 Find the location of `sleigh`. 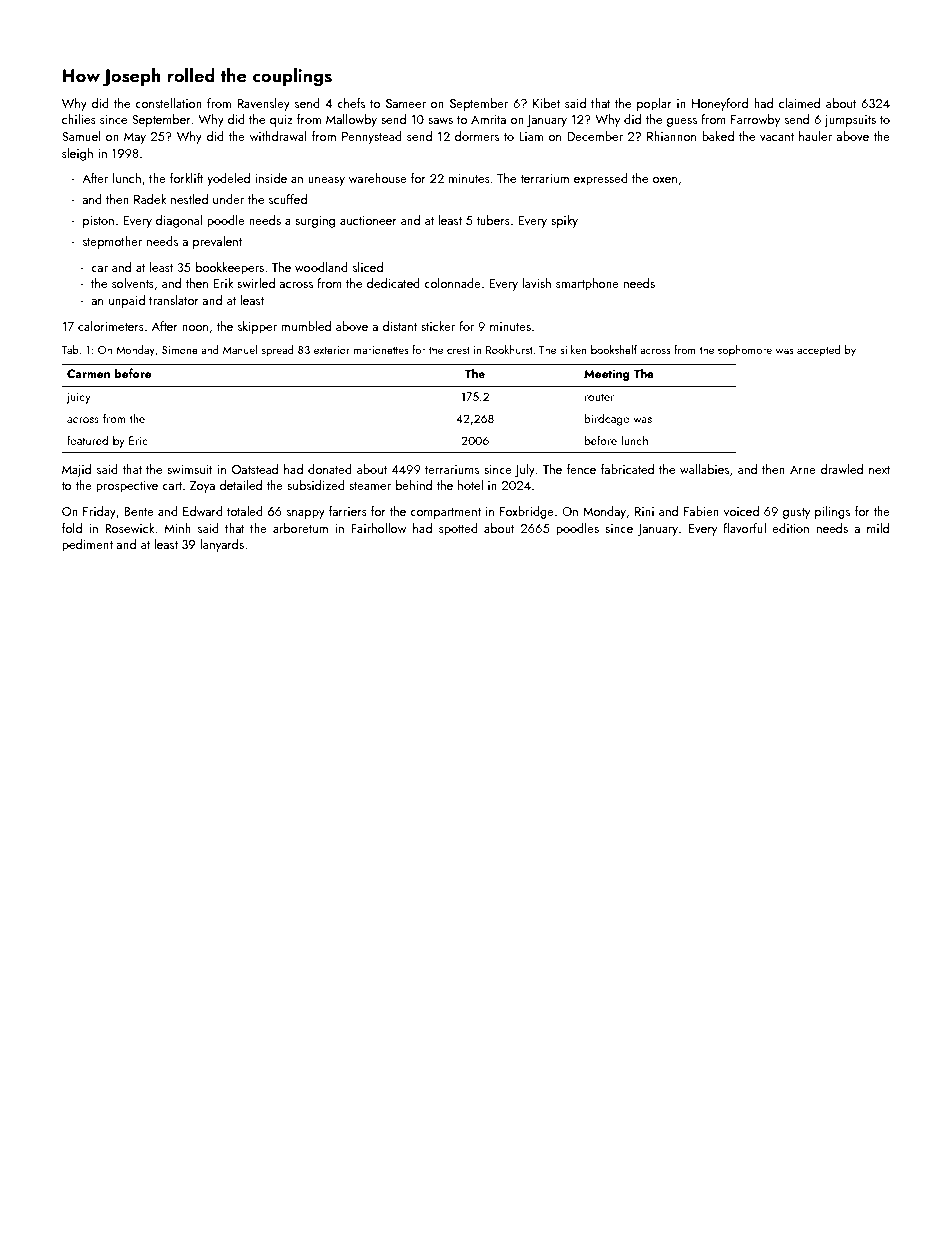

sleigh is located at coordinates (77, 154).
